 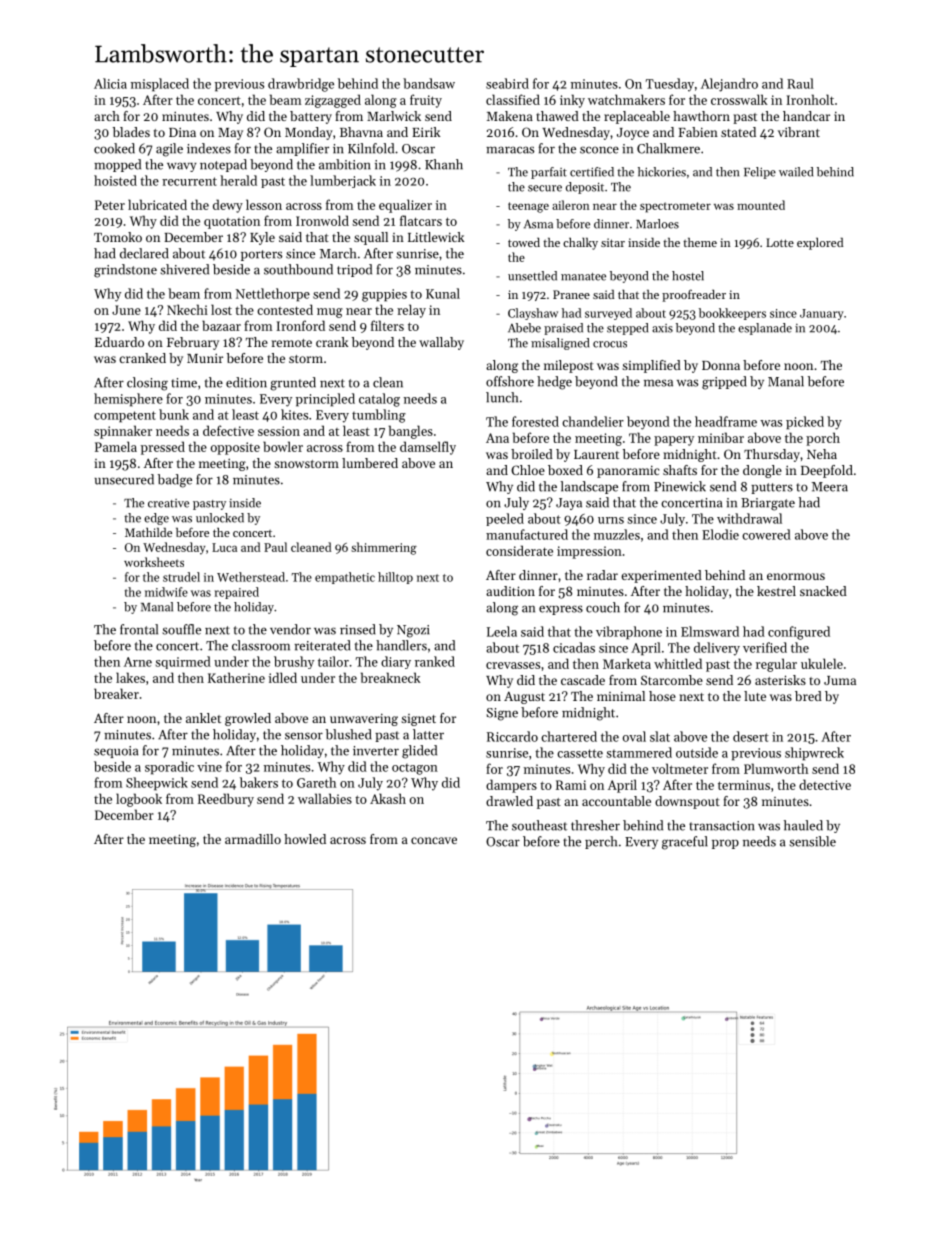 I want to click on fruity, so click(x=426, y=101).
